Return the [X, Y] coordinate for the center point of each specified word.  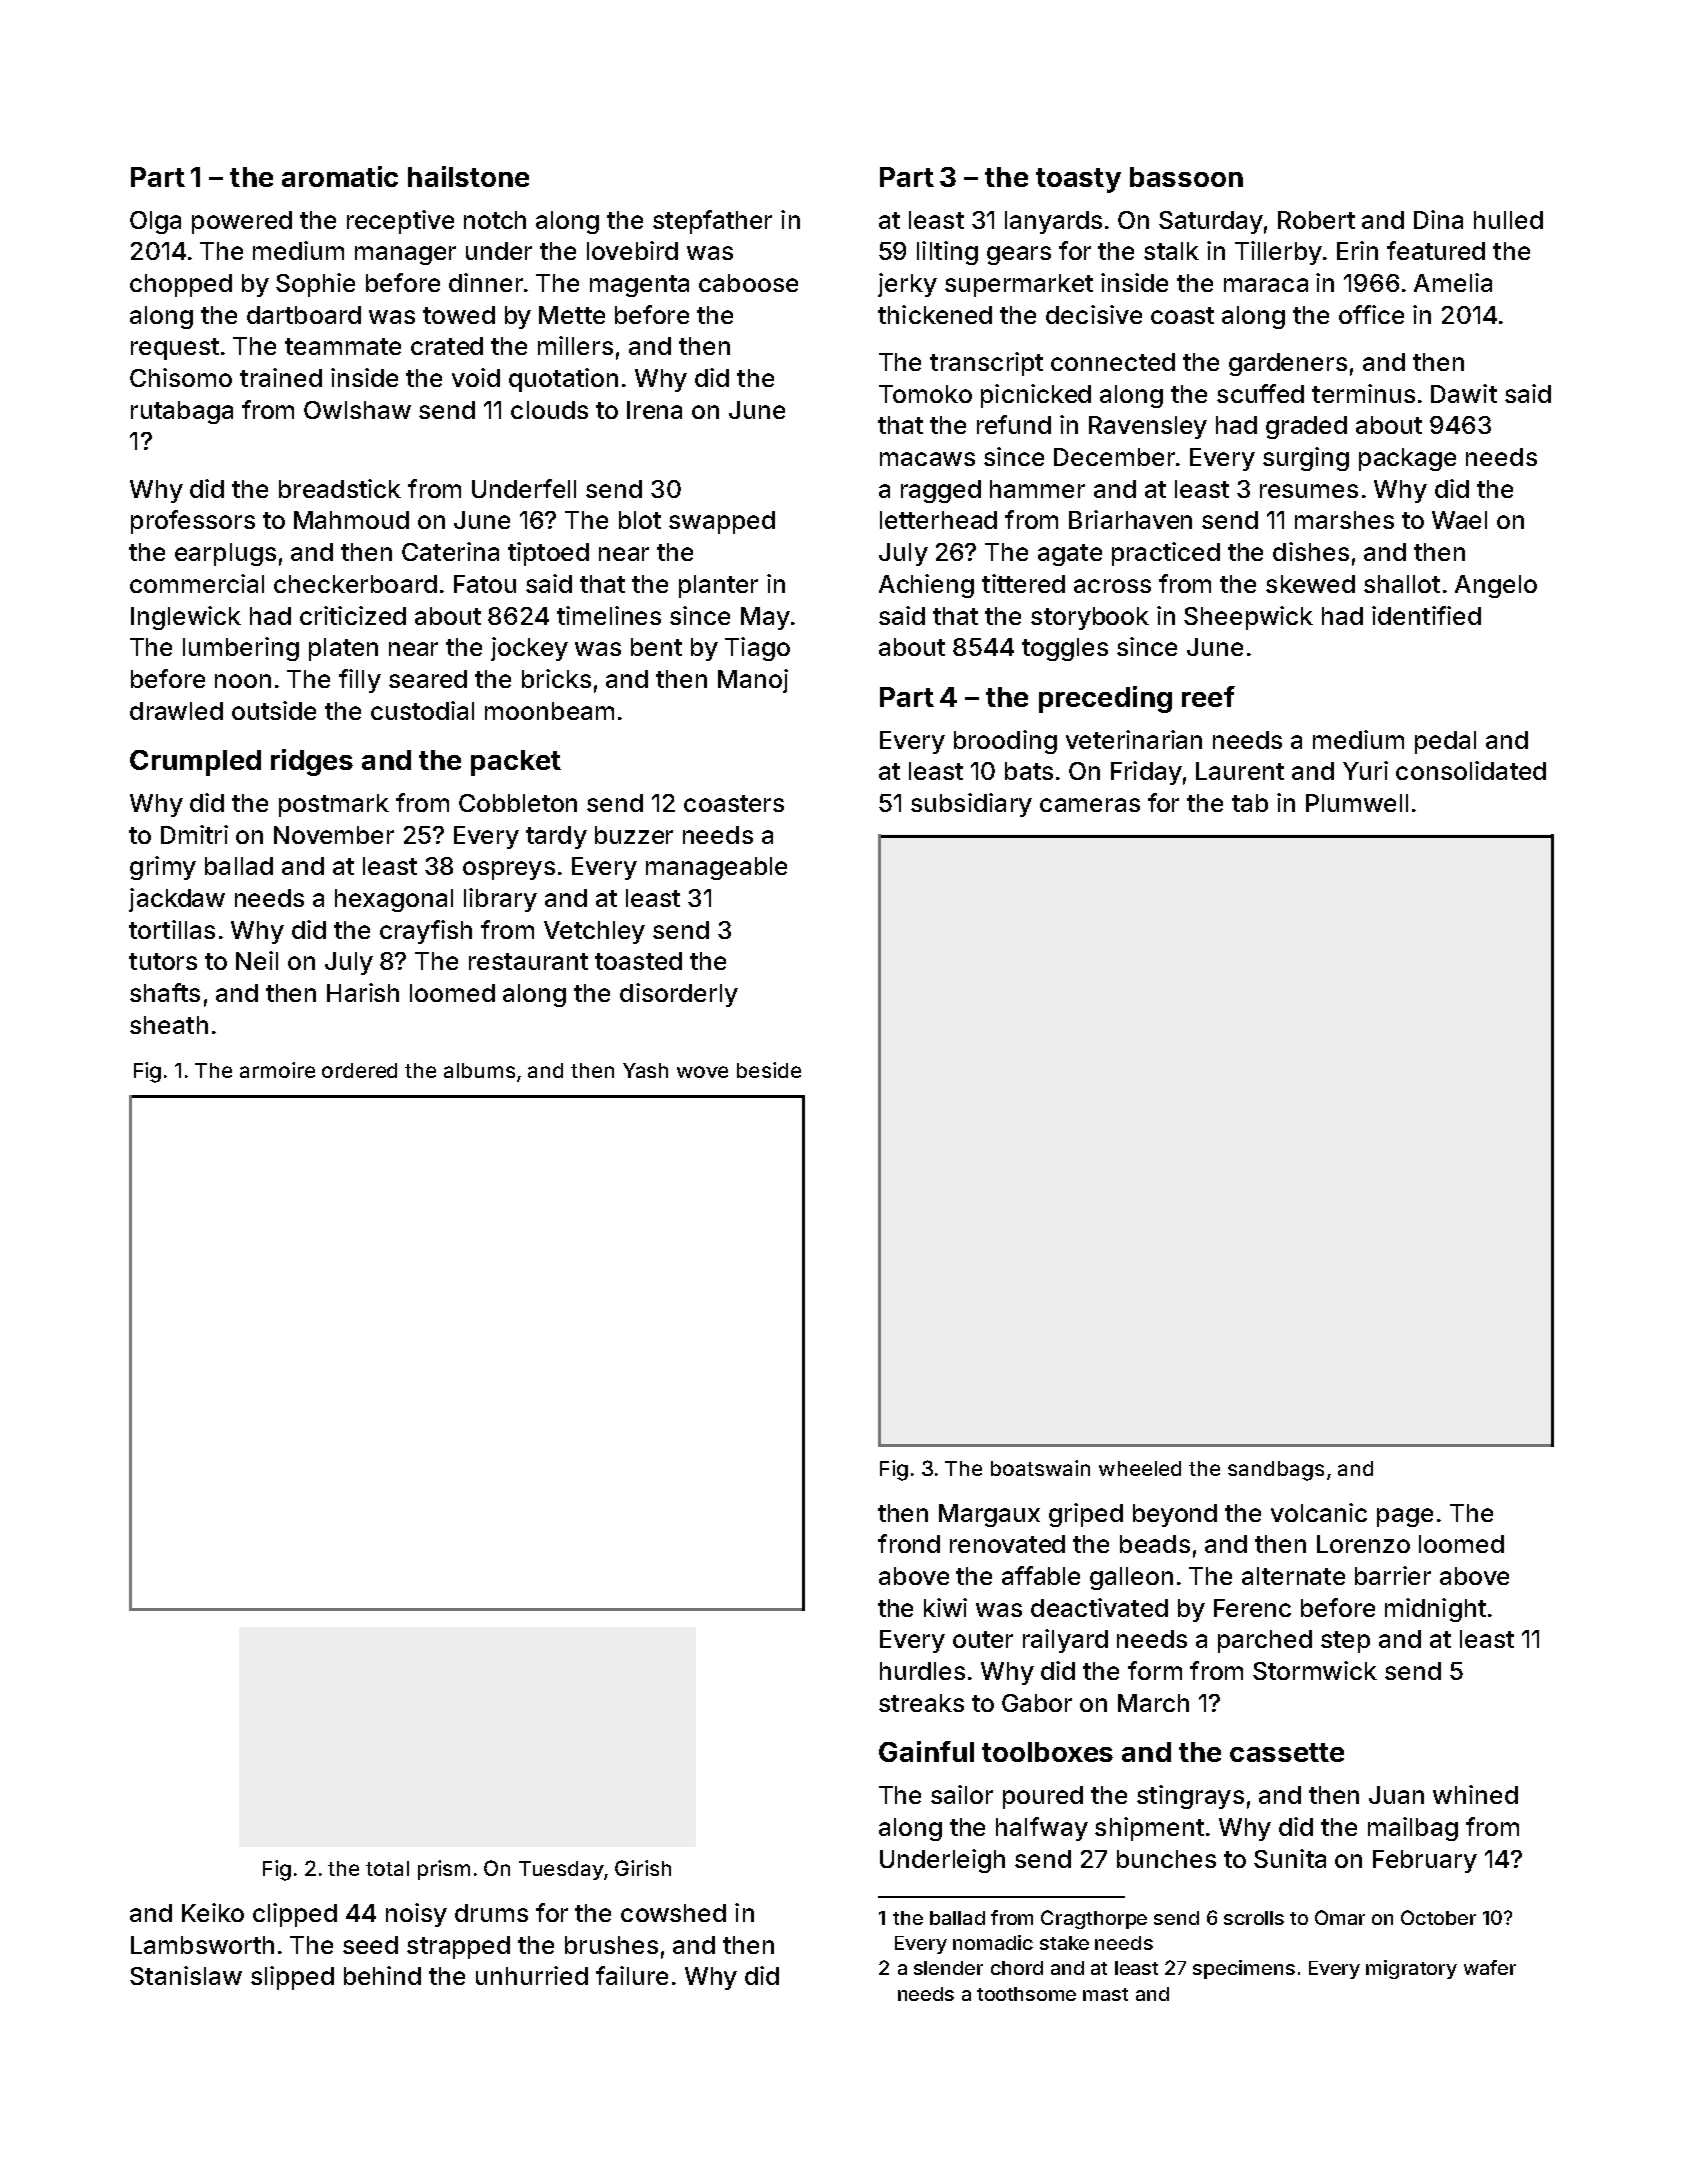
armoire [277, 1070]
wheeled [1140, 1468]
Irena [654, 410]
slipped [292, 1978]
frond [909, 1543]
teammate [343, 346]
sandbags [1276, 1471]
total [387, 1868]
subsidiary [971, 805]
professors [193, 522]
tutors [163, 961]
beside [769, 1070]
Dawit [1464, 393]
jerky [907, 285]
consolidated [1471, 770]
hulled [1508, 220]
